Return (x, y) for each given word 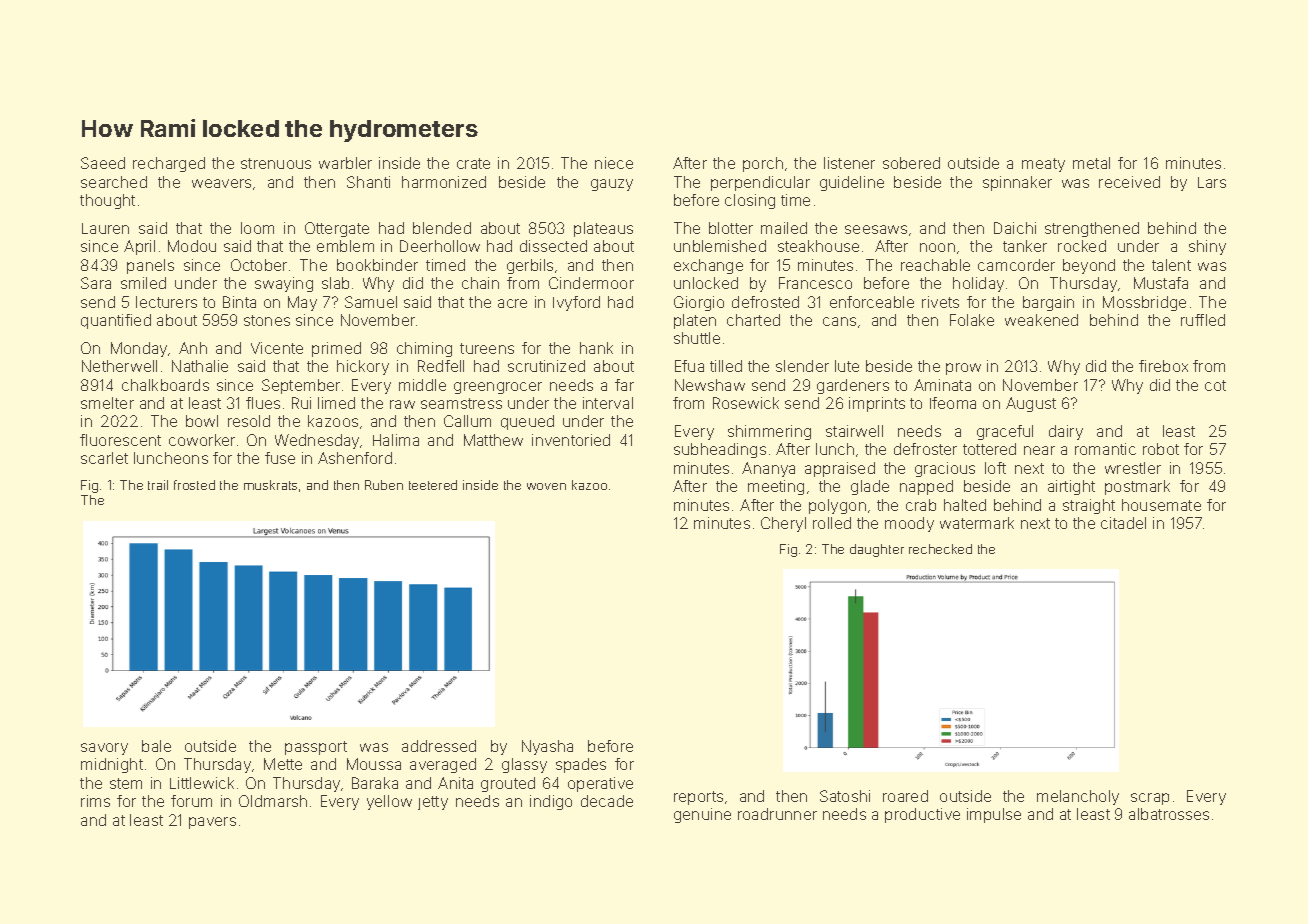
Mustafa (1161, 283)
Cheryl (783, 524)
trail (158, 485)
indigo (551, 802)
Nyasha (547, 747)
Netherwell (119, 366)
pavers (212, 823)
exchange (708, 266)
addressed (439, 746)
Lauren (105, 228)
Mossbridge (1144, 303)
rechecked (940, 549)
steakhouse (818, 246)
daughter (877, 550)
